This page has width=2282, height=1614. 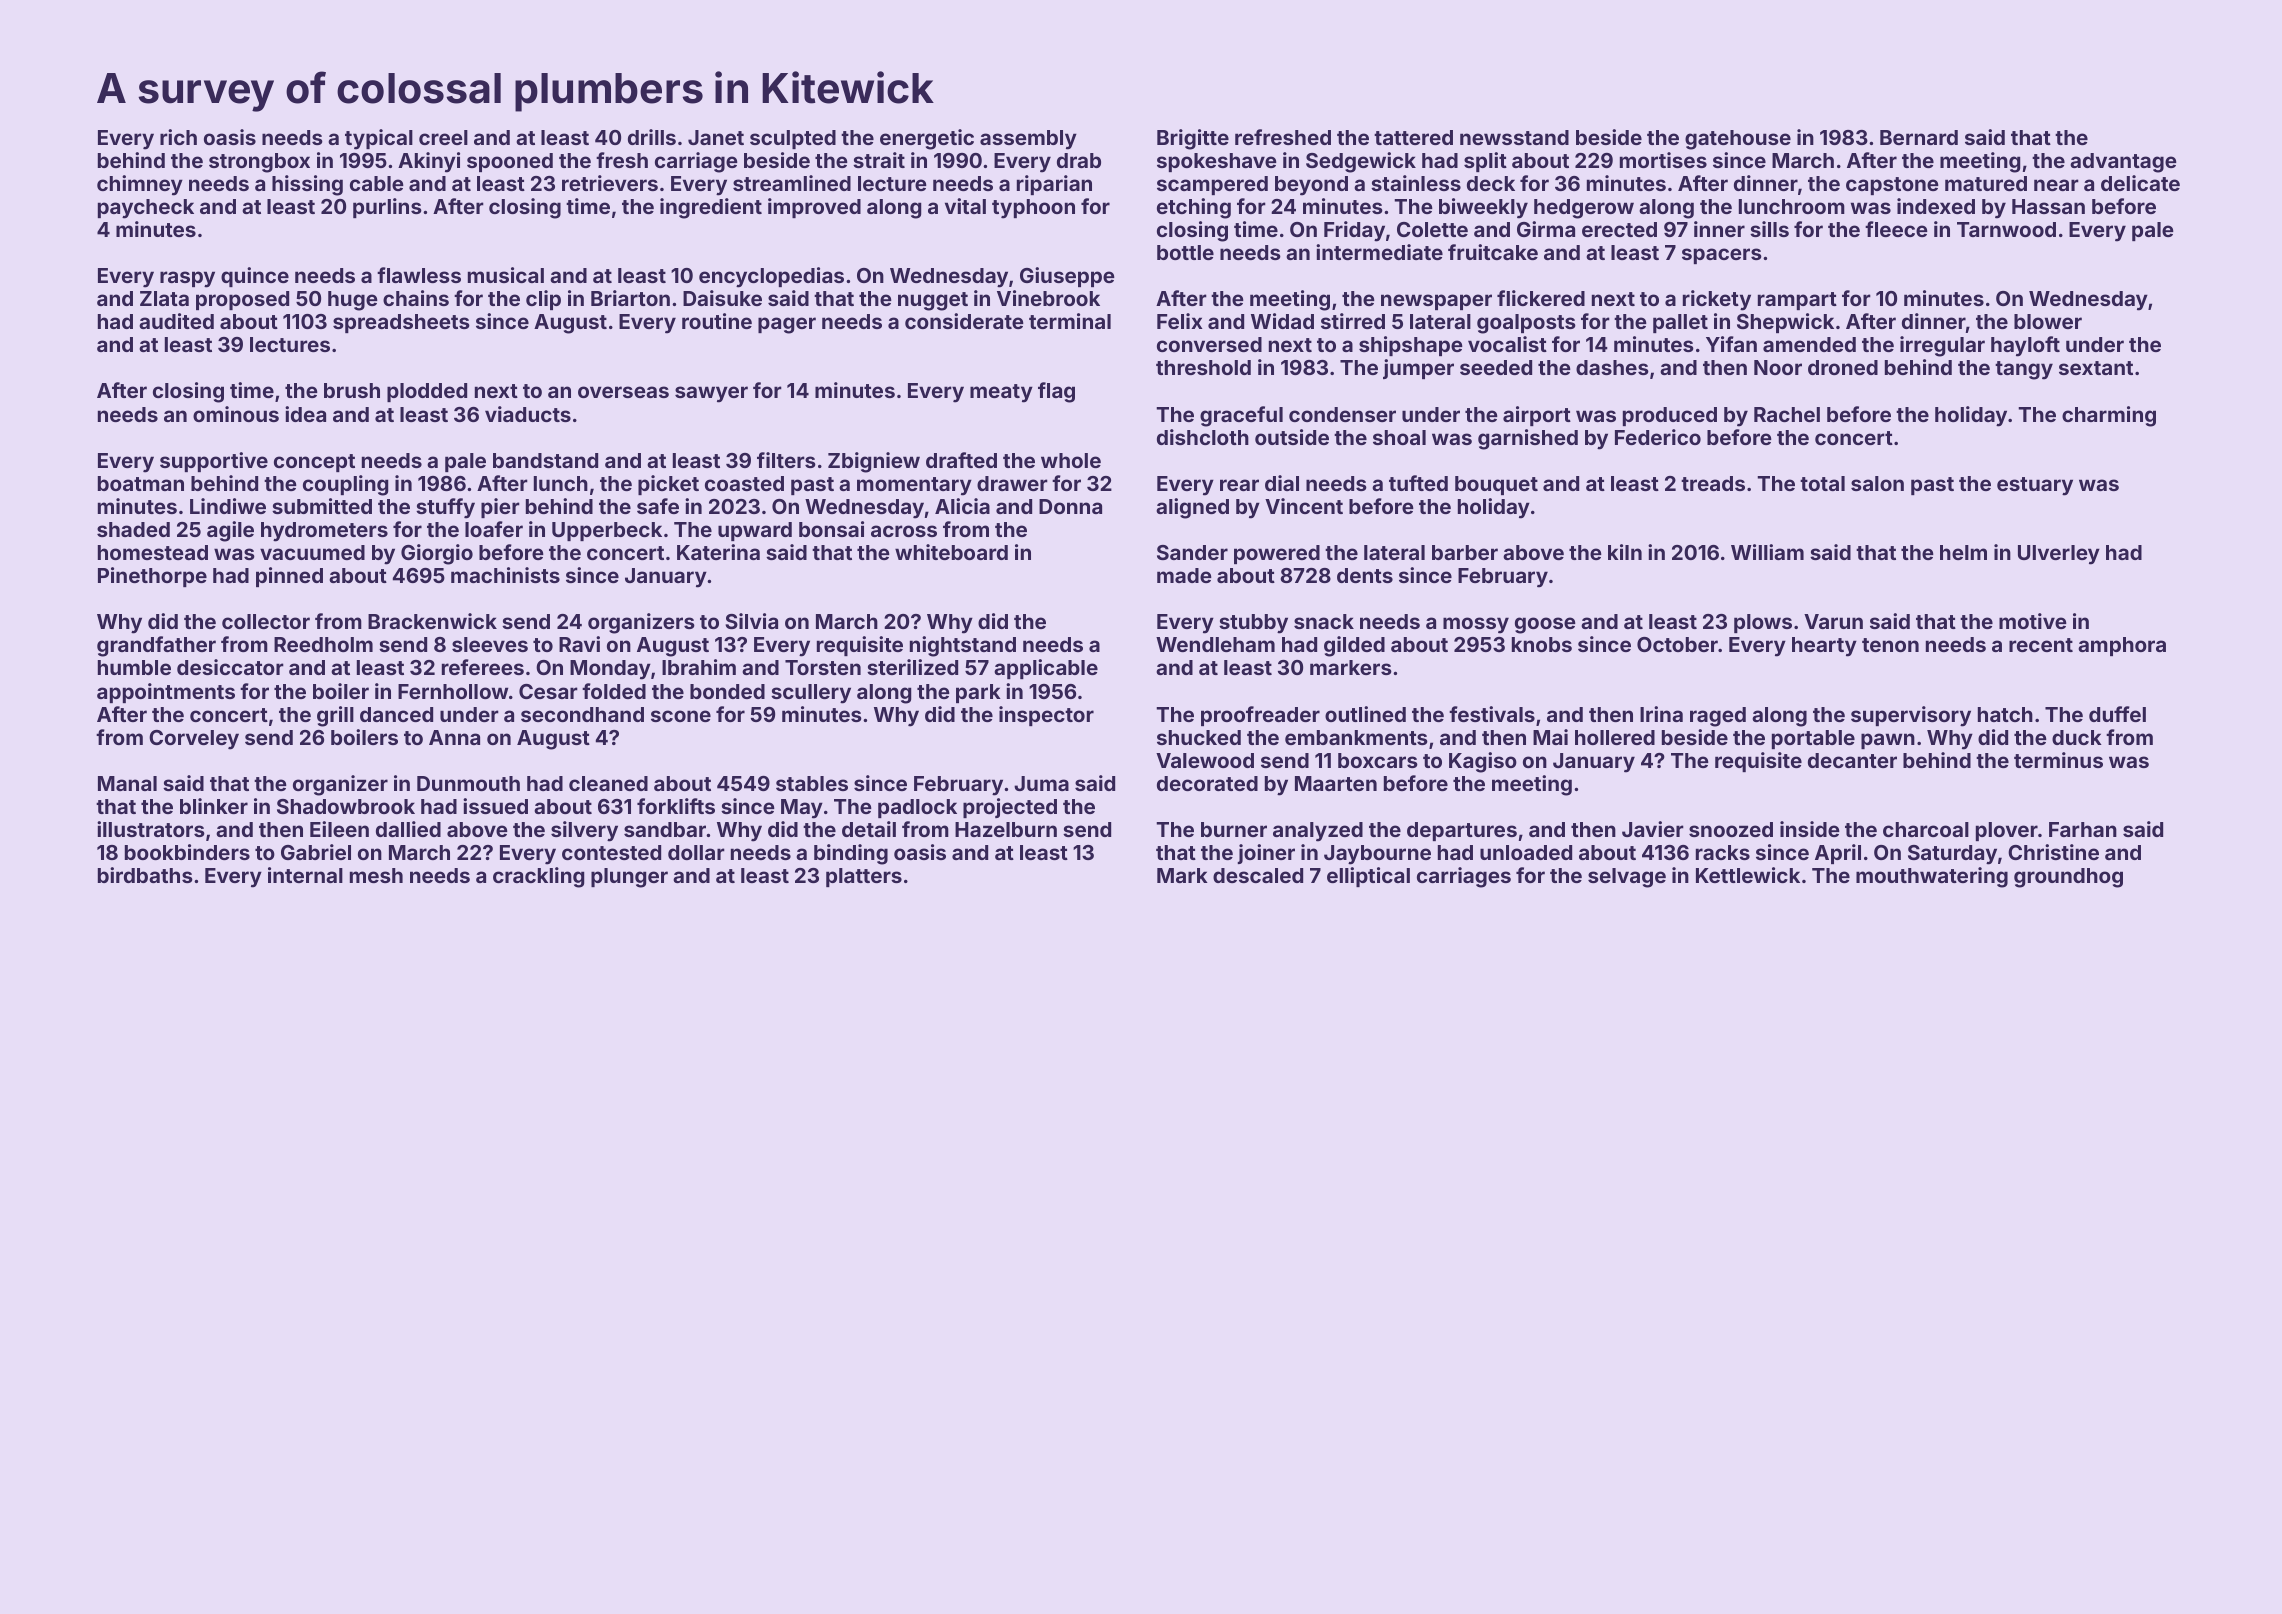 I want to click on meaty, so click(x=1001, y=393).
